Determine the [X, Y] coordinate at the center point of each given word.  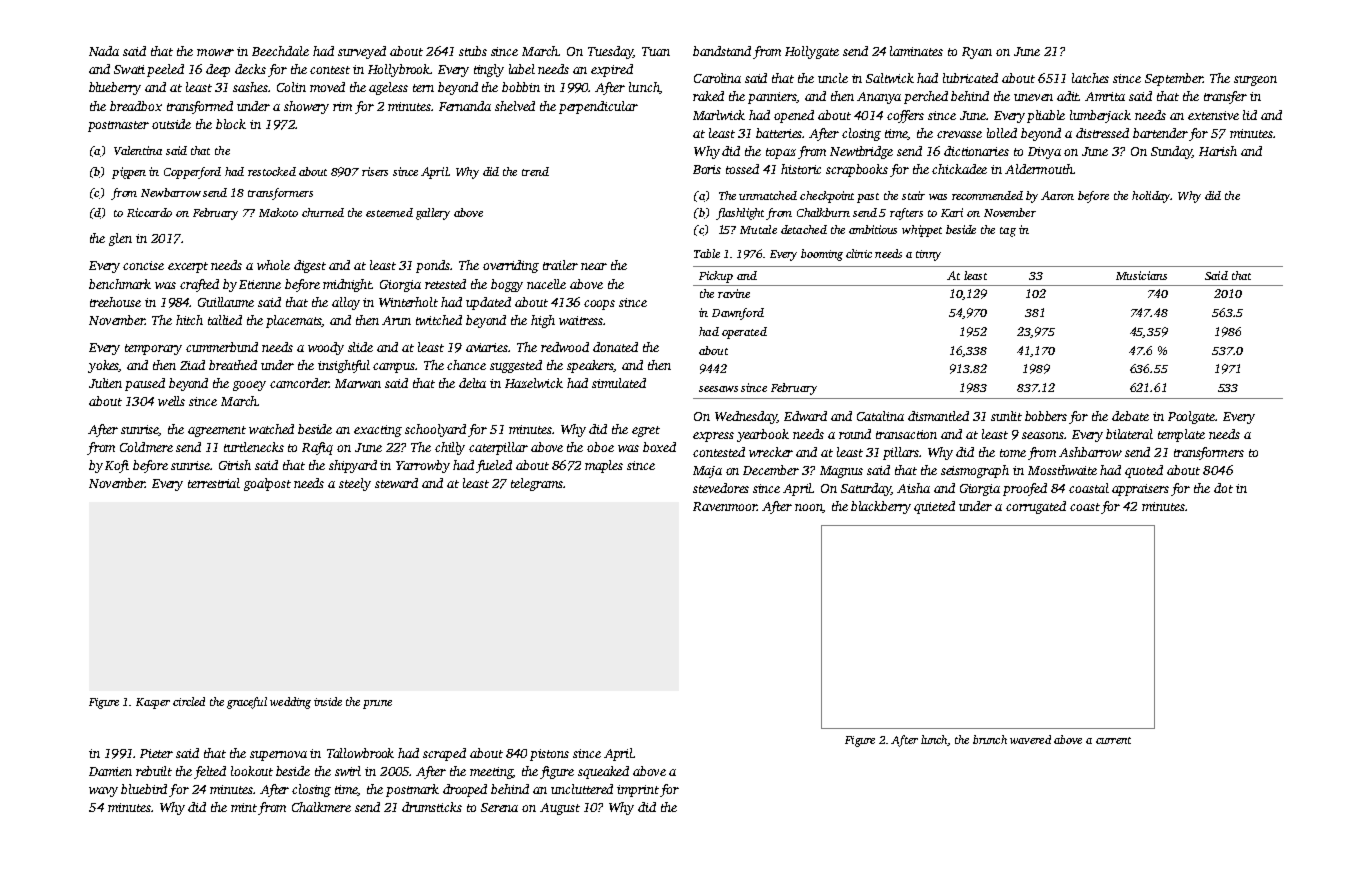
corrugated [1036, 507]
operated [744, 333]
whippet [922, 231]
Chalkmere [321, 807]
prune [377, 704]
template [1181, 435]
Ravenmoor [725, 506]
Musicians [1141, 275]
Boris [707, 169]
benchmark [120, 284]
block [231, 124]
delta [472, 383]
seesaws [718, 389]
